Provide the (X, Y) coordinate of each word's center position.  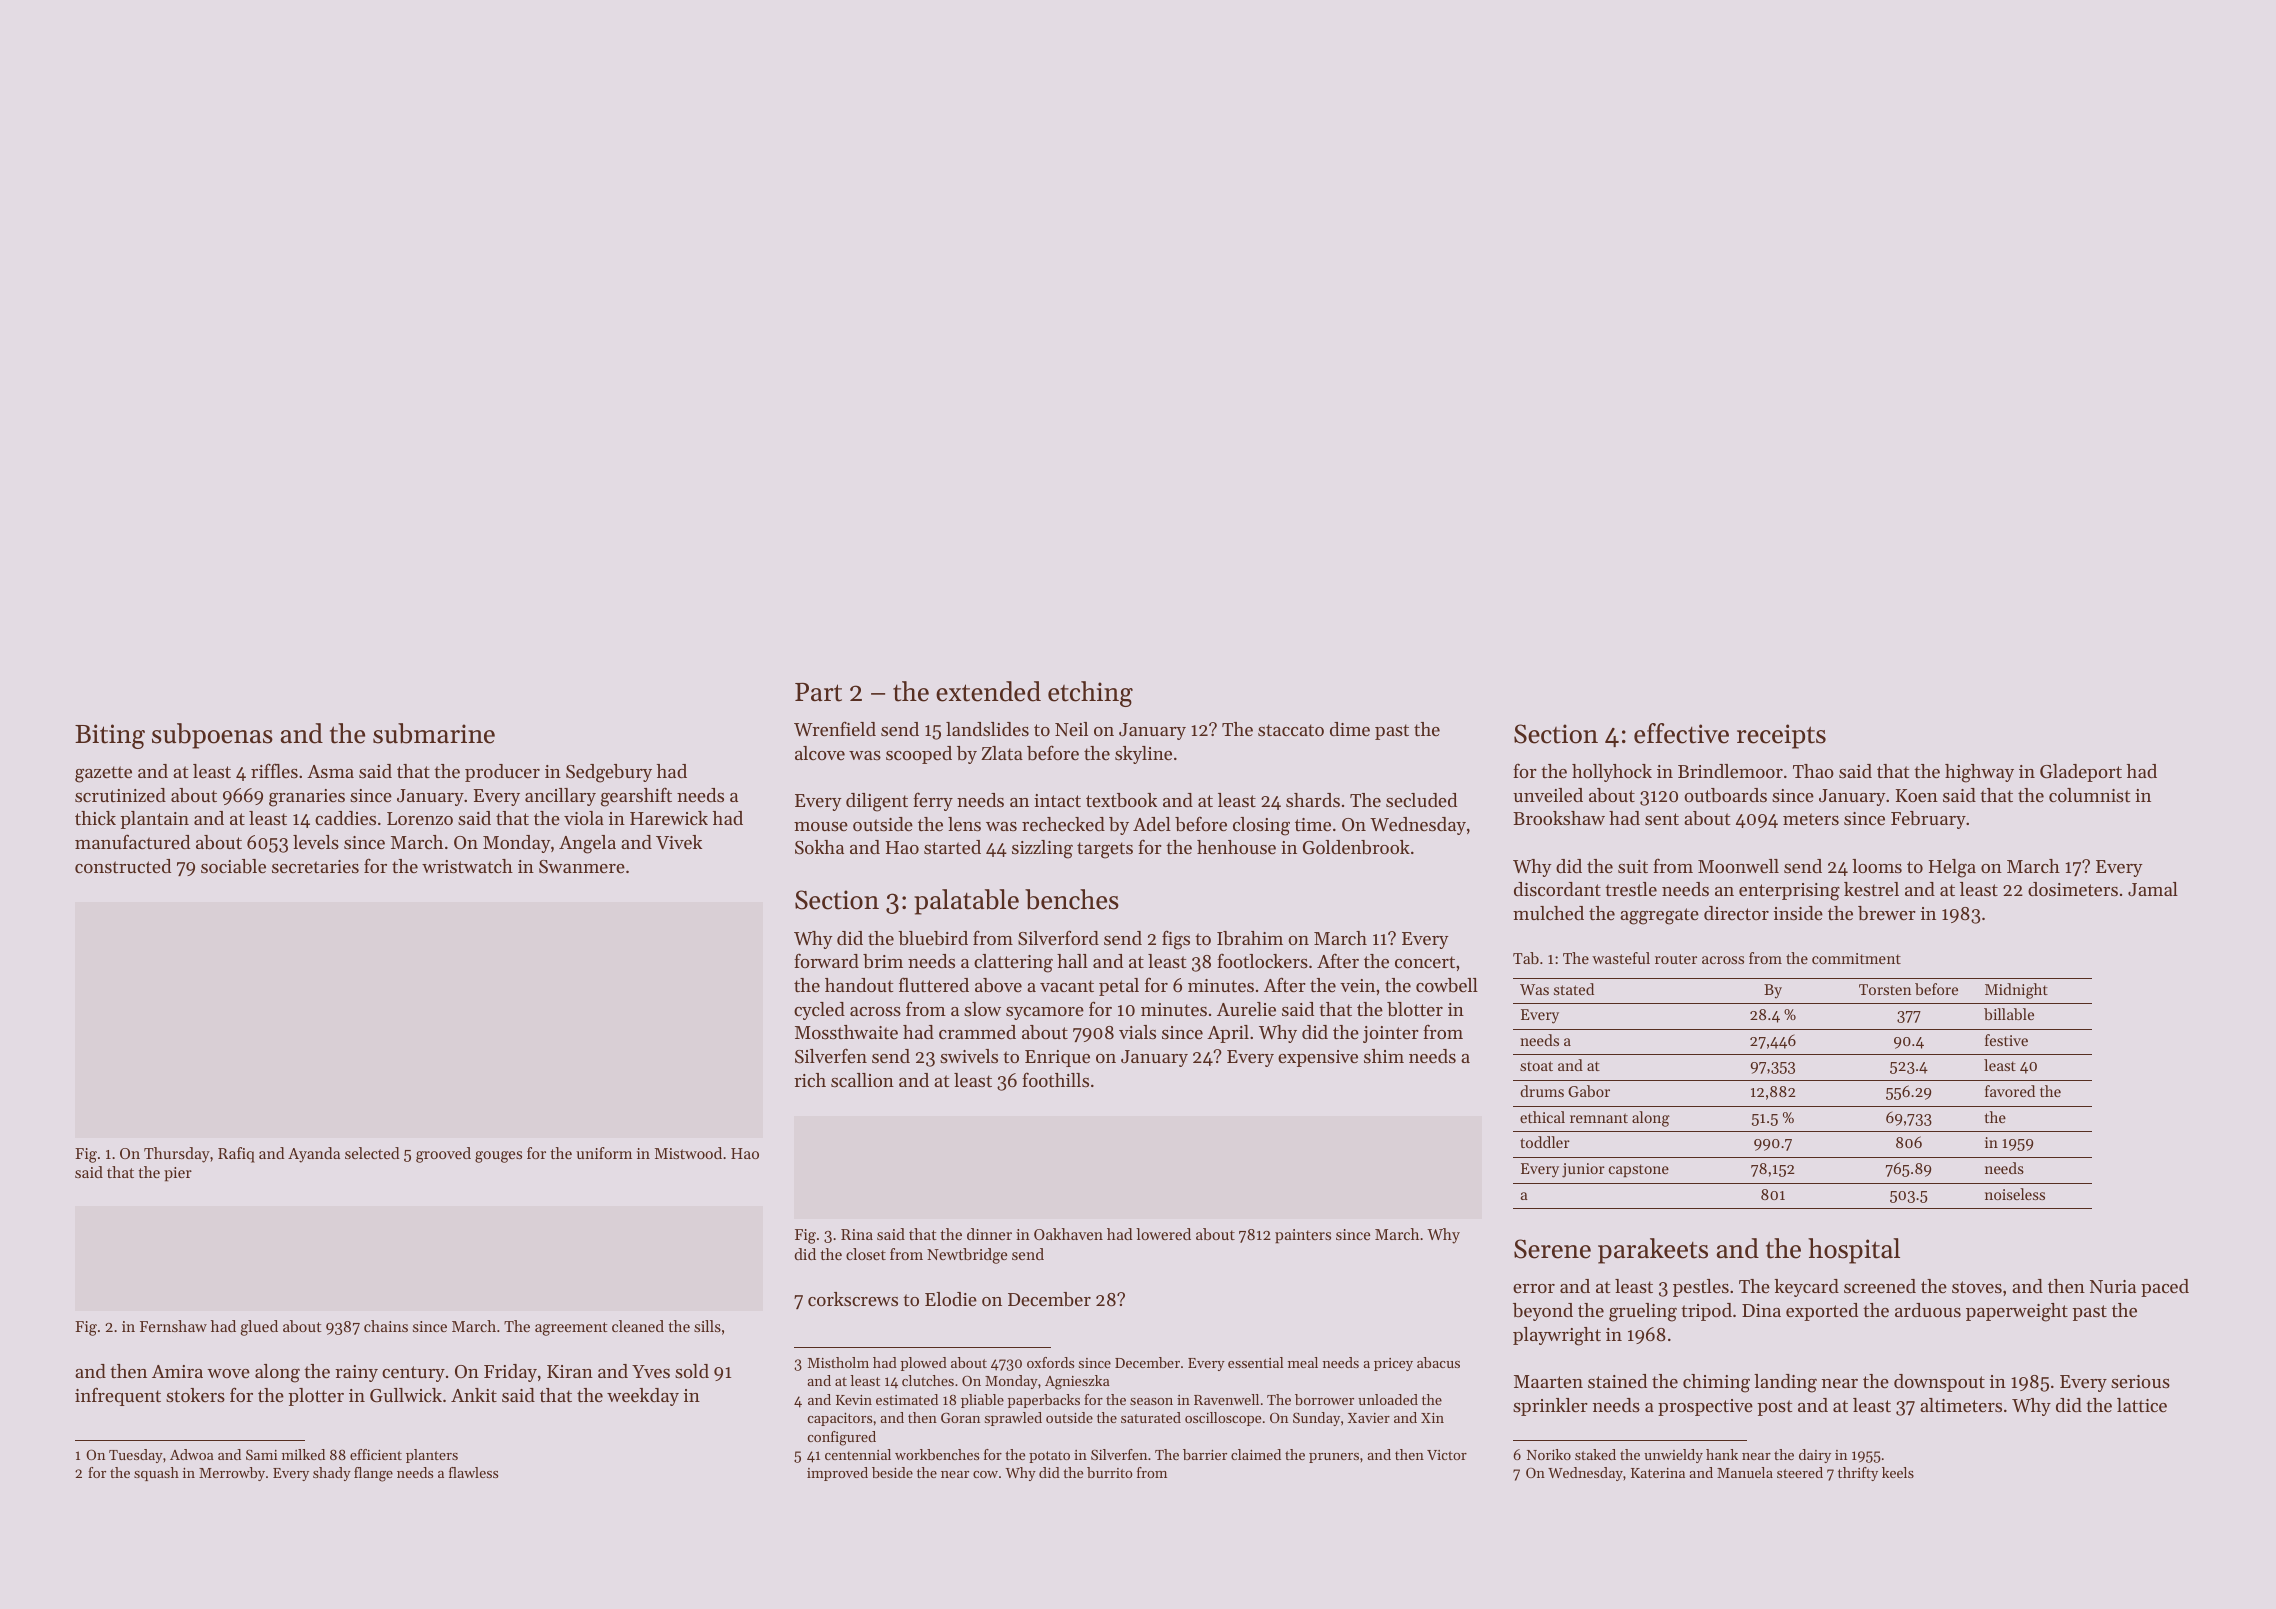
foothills (1055, 1079)
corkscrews (853, 1299)
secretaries (315, 866)
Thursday (177, 1155)
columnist (2089, 795)
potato (1049, 1457)
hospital (1854, 1251)
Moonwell (1738, 866)
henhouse (1236, 847)
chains (386, 1326)
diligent (877, 802)
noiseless (2015, 1194)
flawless (473, 1472)
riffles (274, 770)
